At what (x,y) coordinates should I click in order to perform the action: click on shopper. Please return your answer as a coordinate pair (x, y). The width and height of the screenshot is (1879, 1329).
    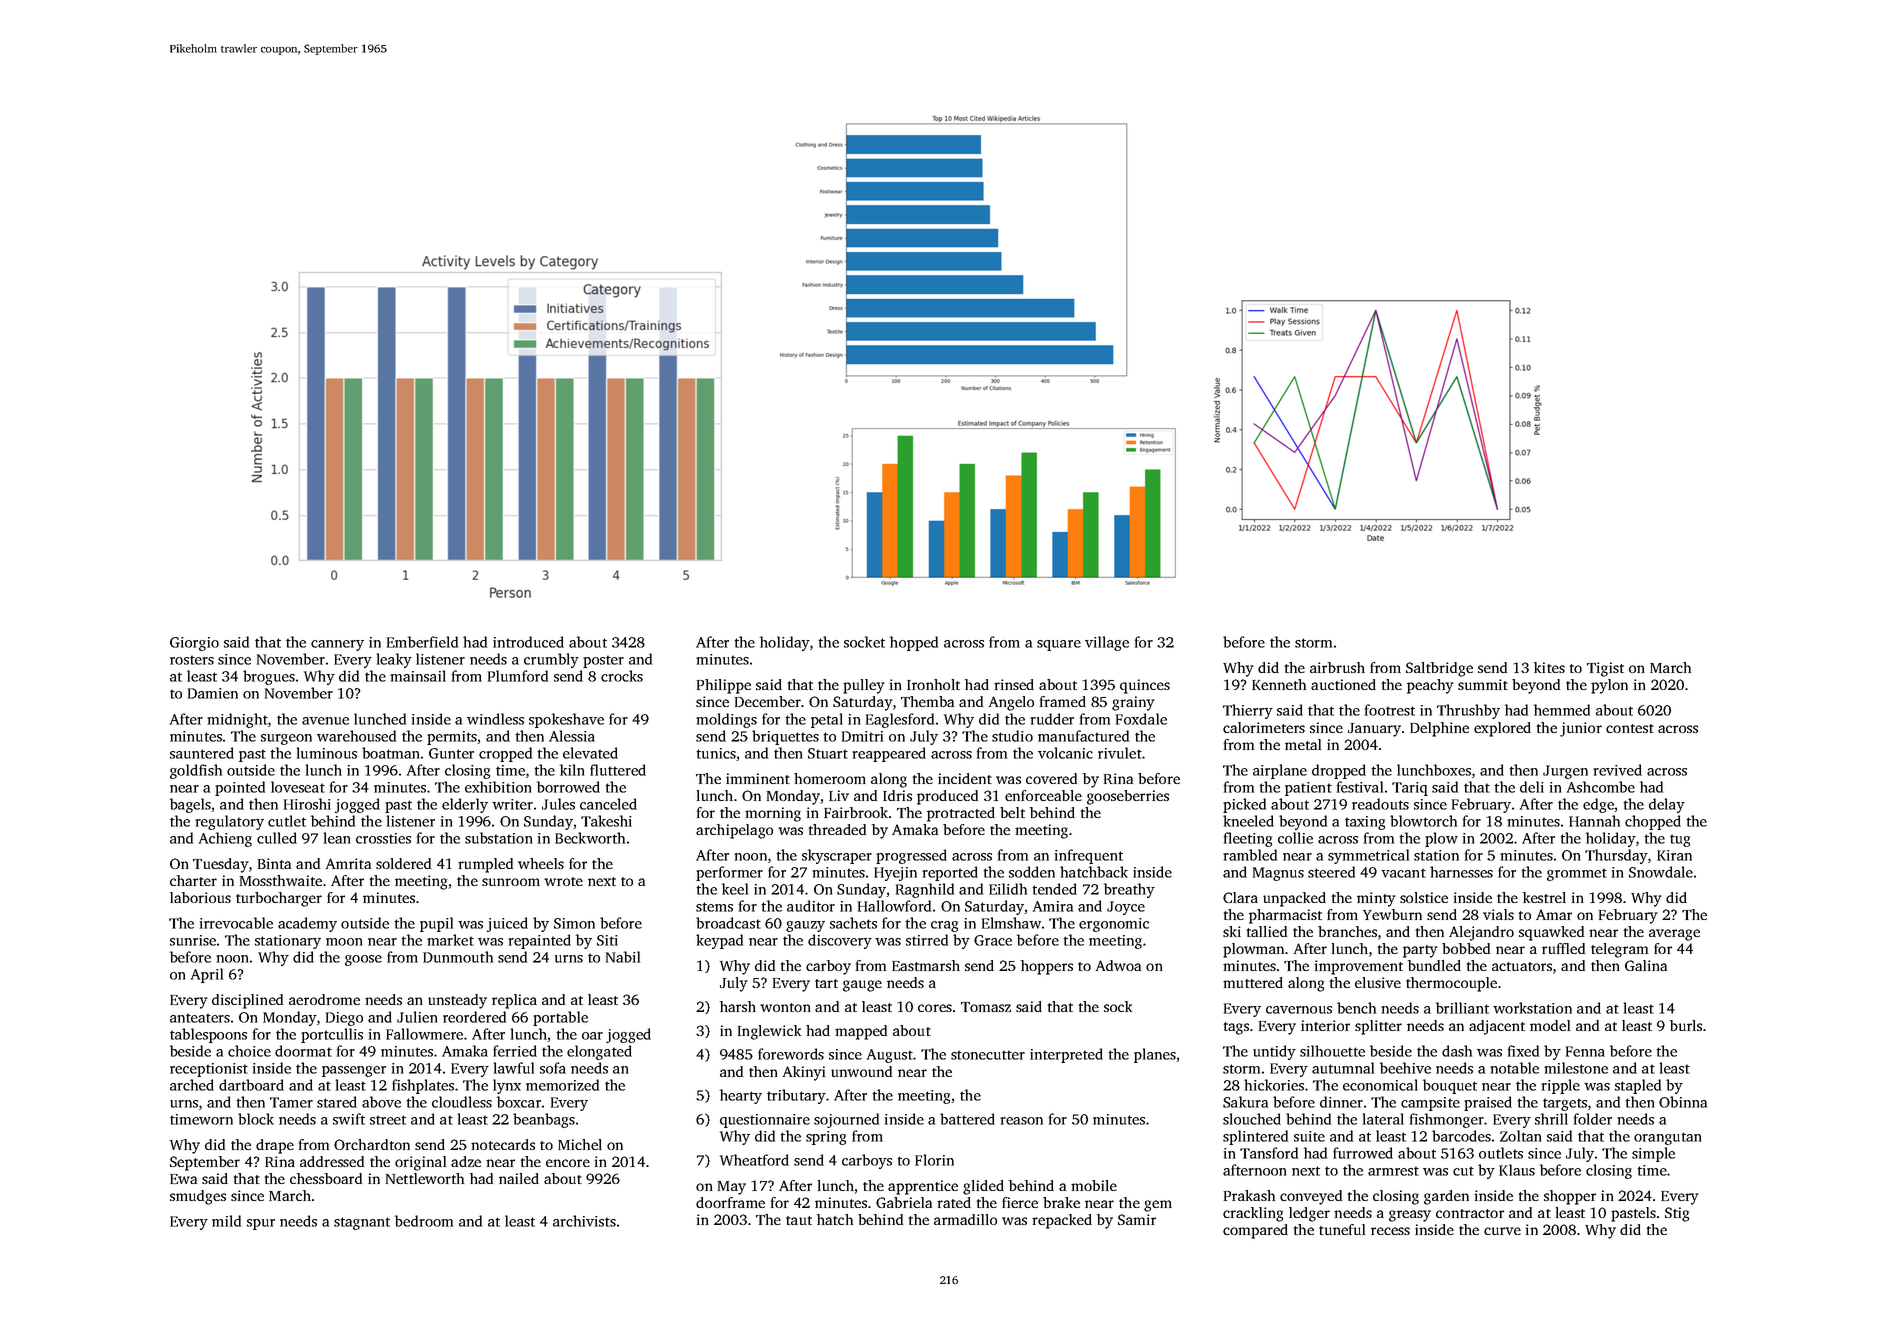
    Looking at the image, I should click on (1570, 1197).
